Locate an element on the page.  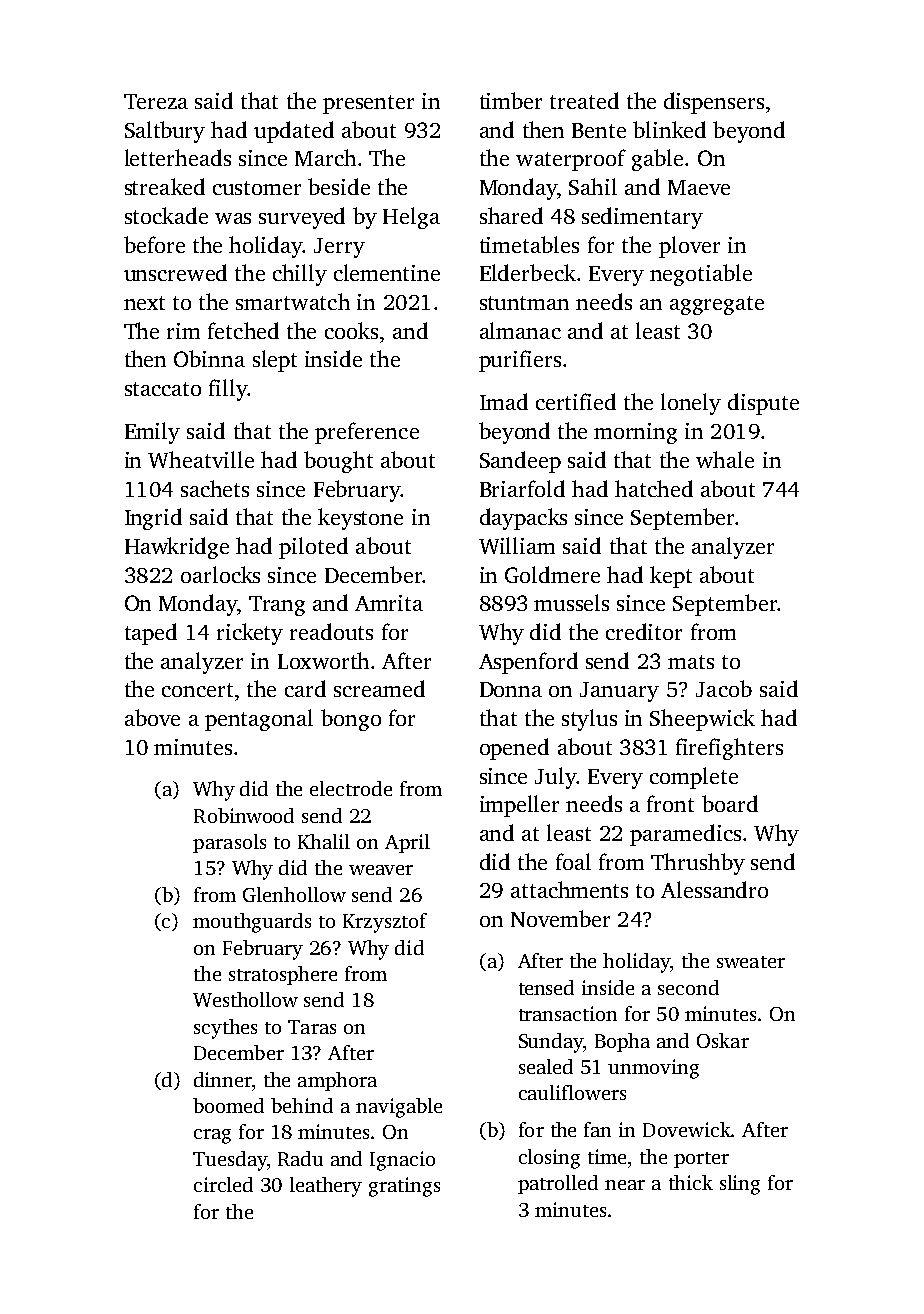
leathery is located at coordinates (326, 1187).
